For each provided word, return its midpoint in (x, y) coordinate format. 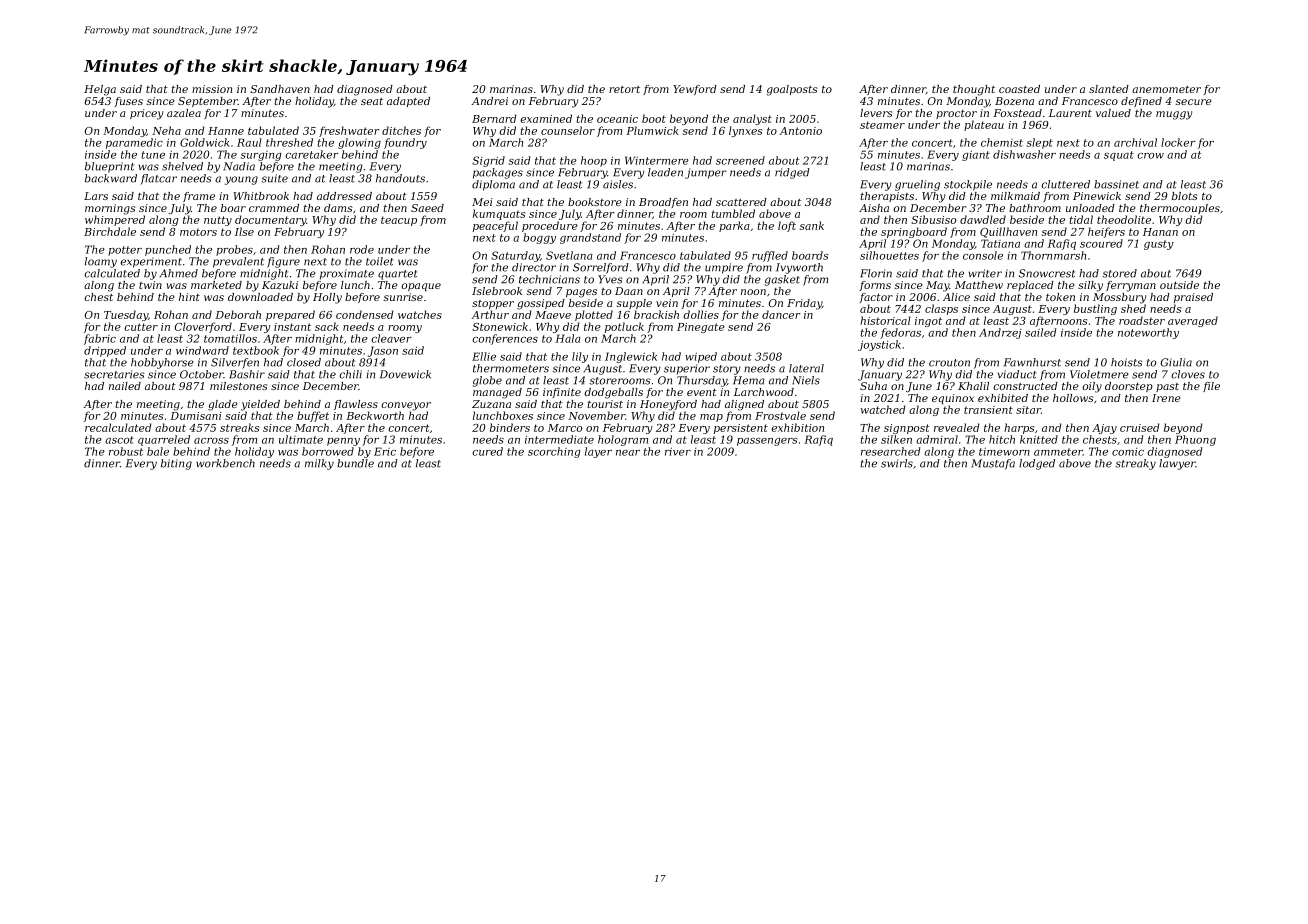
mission (212, 89)
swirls (897, 463)
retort (624, 89)
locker (1178, 142)
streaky (1135, 464)
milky (319, 464)
